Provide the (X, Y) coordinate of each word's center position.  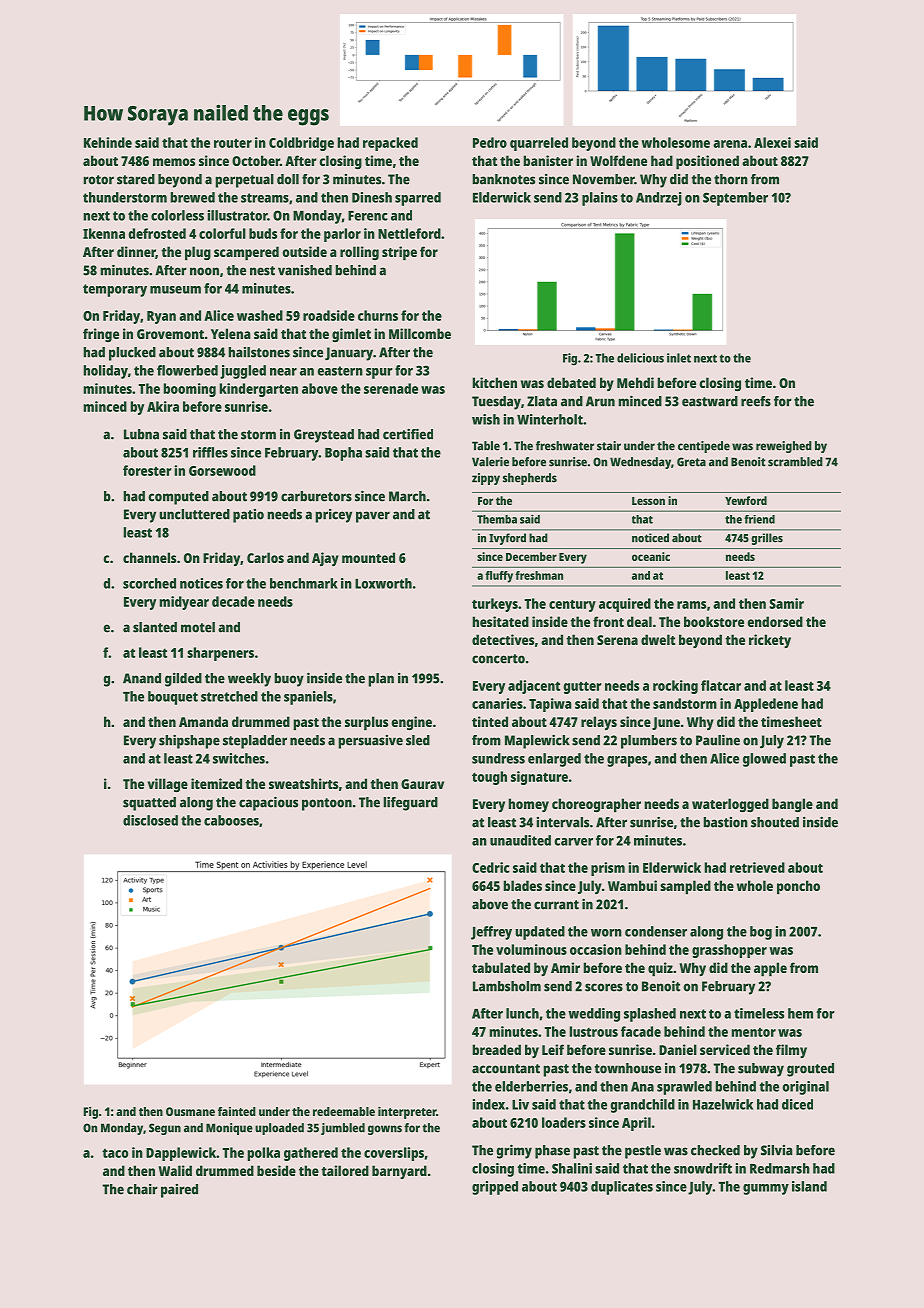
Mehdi (635, 382)
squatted (149, 804)
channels (149, 557)
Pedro (490, 142)
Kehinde (108, 142)
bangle (792, 805)
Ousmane (190, 1111)
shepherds (530, 479)
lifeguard (411, 803)
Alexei (772, 142)
